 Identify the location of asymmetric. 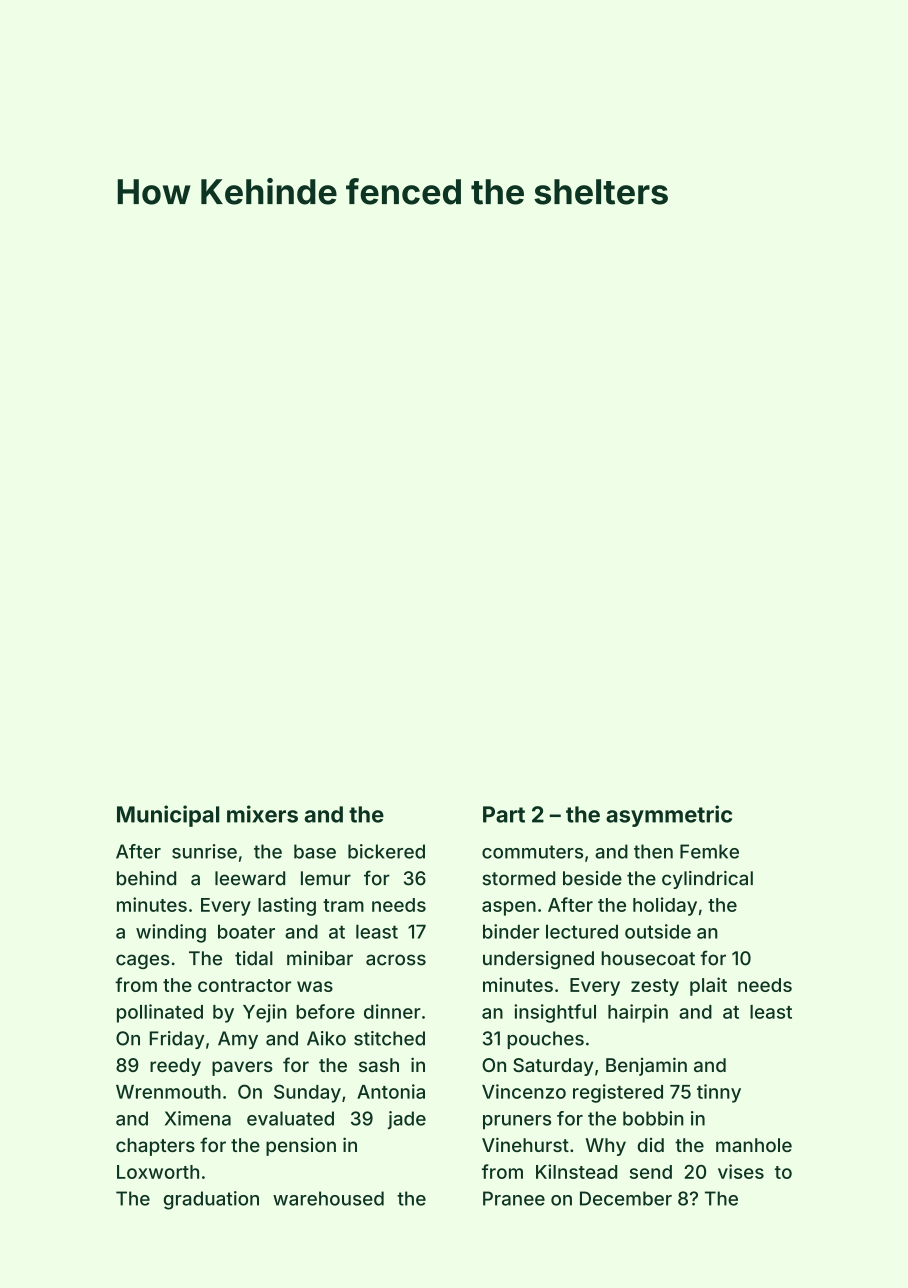
(669, 816).
